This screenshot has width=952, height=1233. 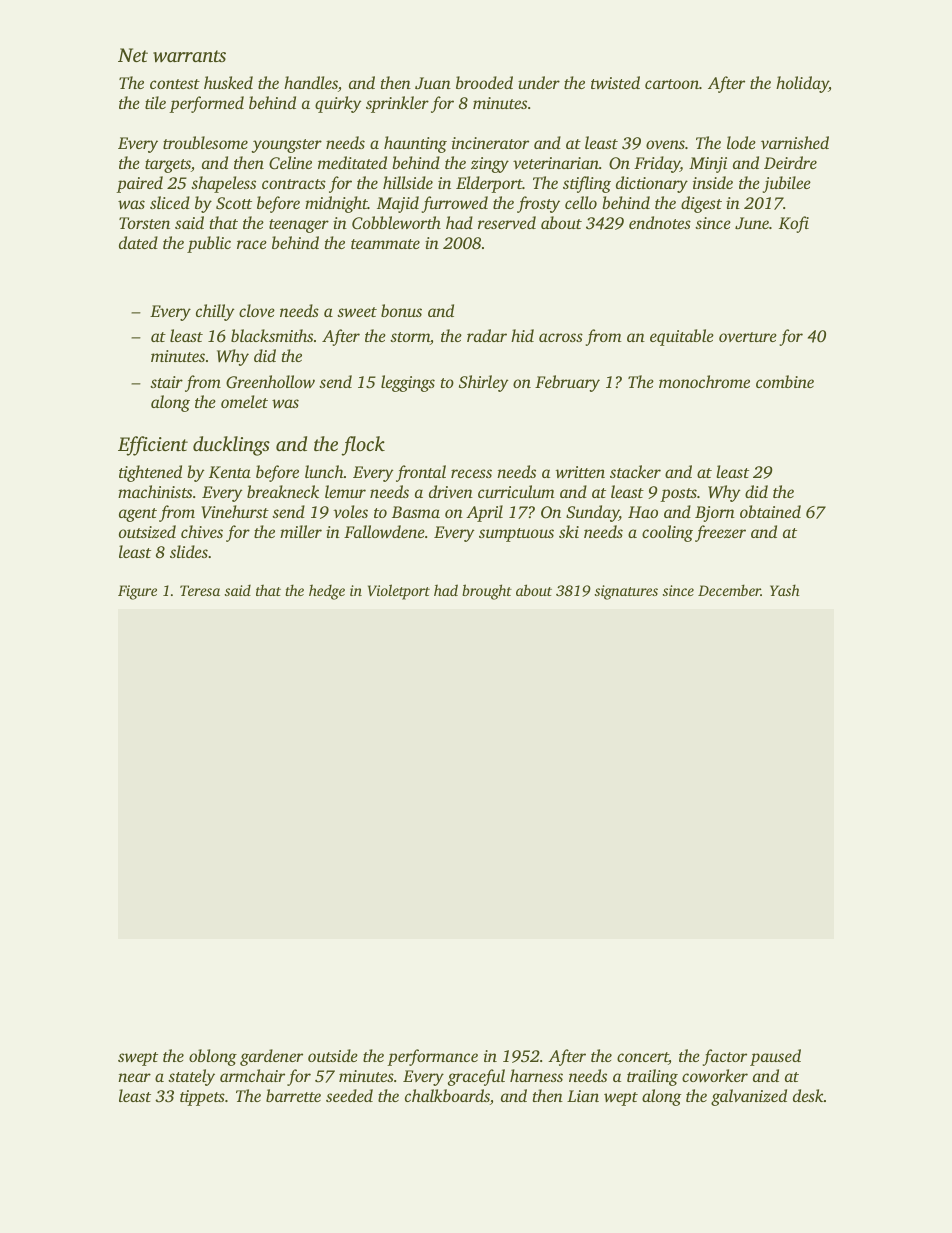 I want to click on Net, so click(x=133, y=55).
